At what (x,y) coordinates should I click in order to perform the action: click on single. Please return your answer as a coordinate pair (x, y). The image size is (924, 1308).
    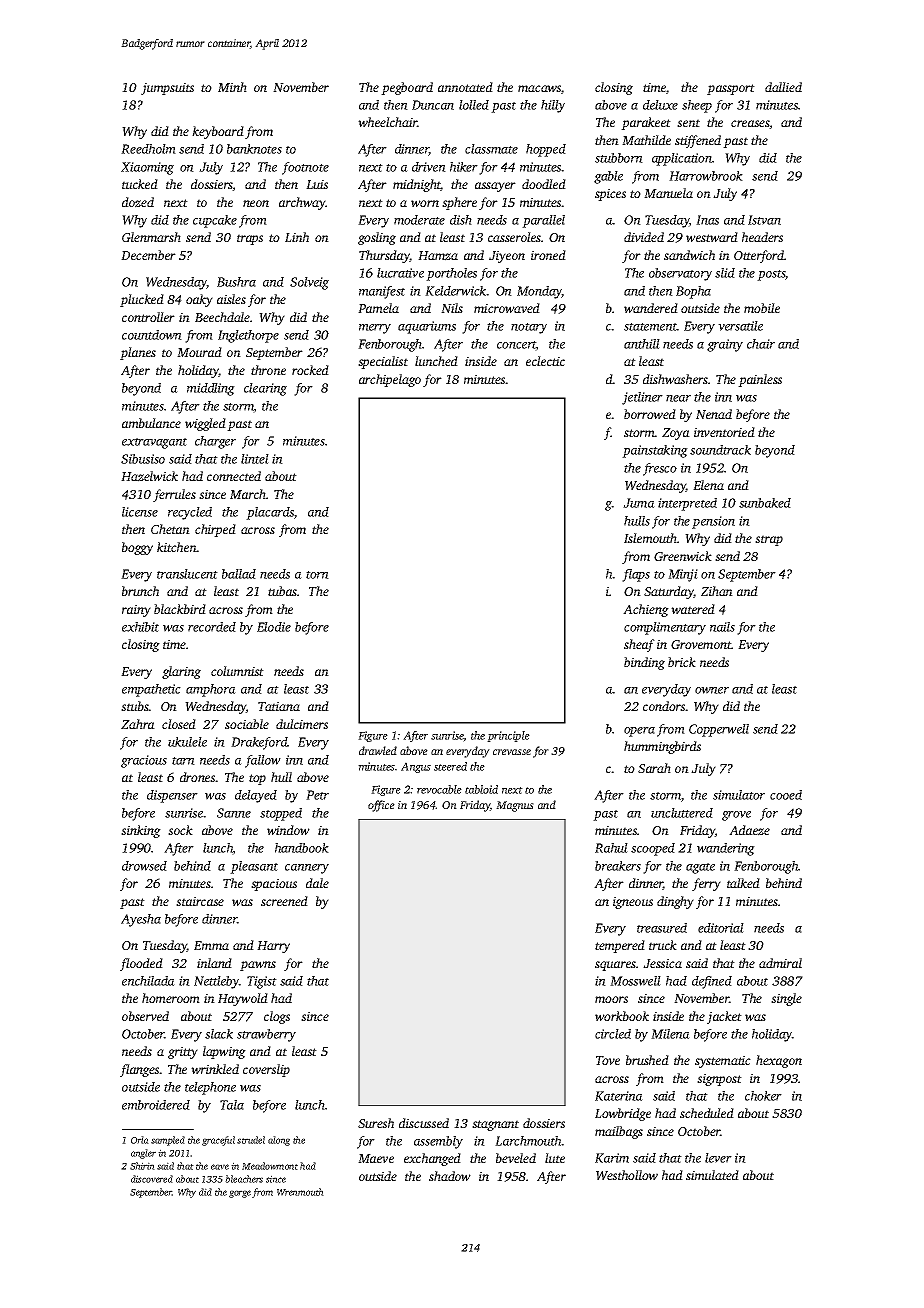
    Looking at the image, I should click on (786, 999).
